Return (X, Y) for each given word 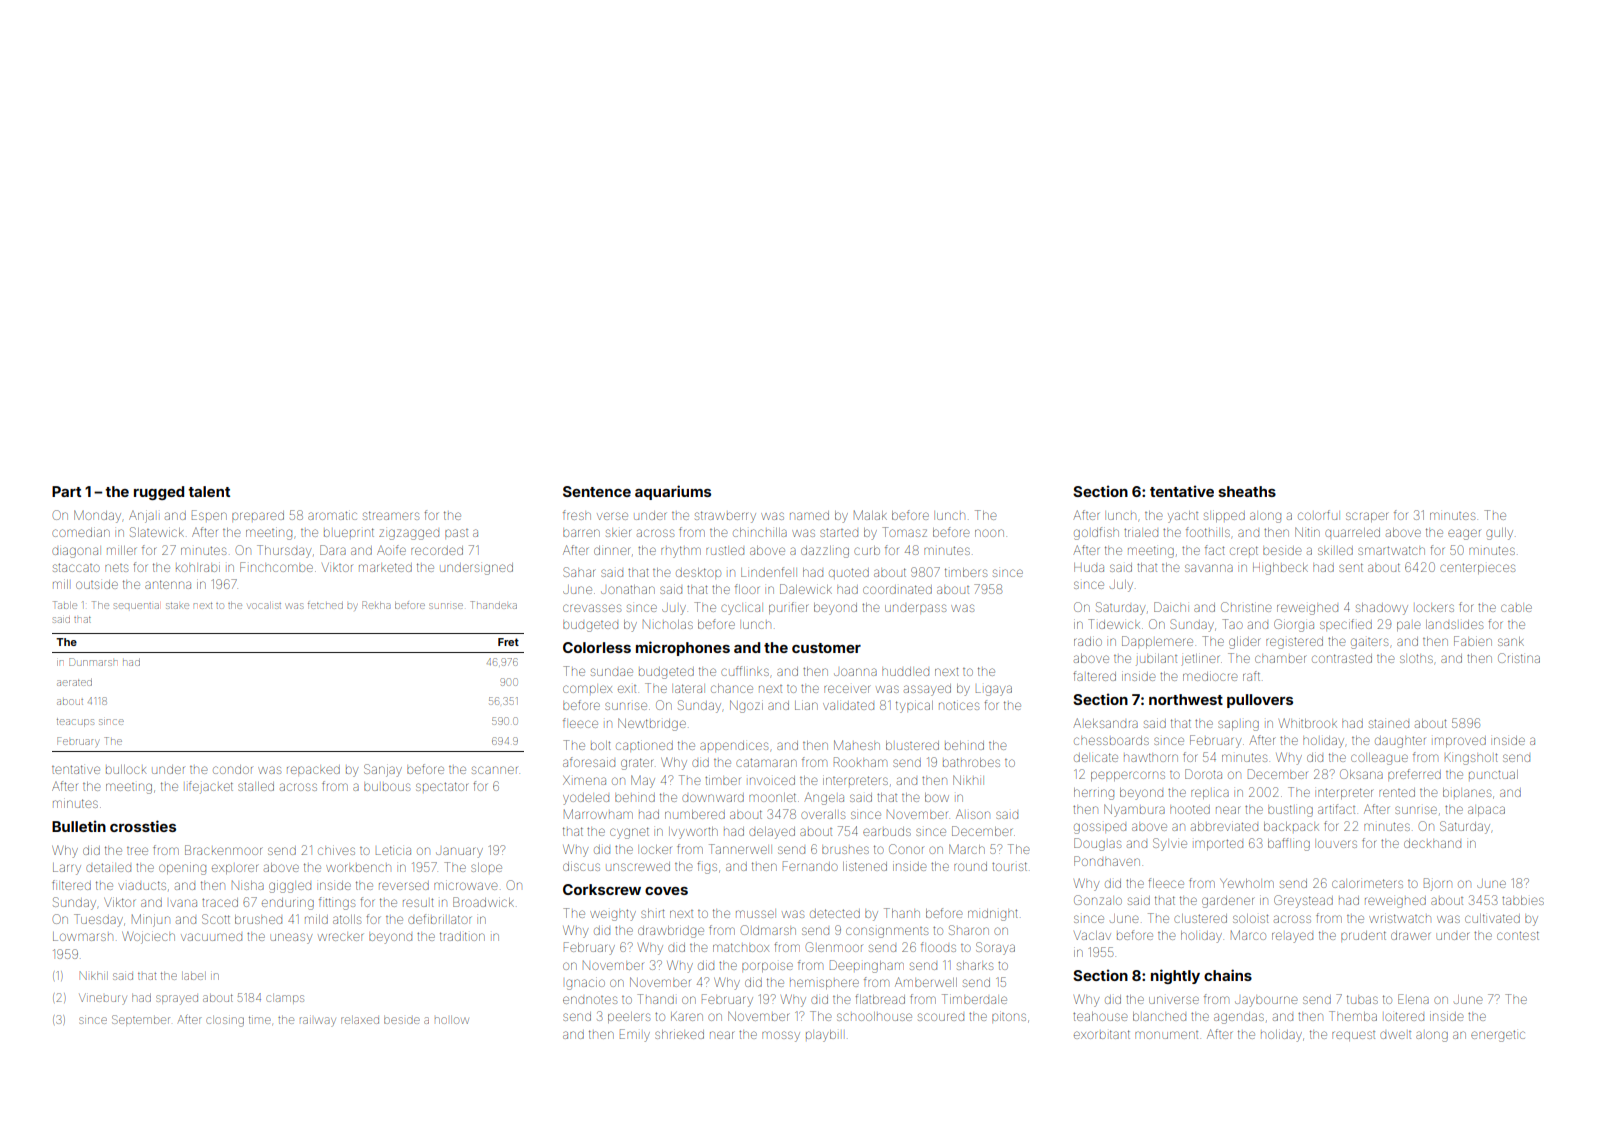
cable (1516, 608)
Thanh (902, 913)
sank (1511, 641)
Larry (67, 869)
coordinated (897, 589)
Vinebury (103, 999)
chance (732, 688)
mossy (781, 1036)
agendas (1239, 1018)
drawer (1410, 935)
